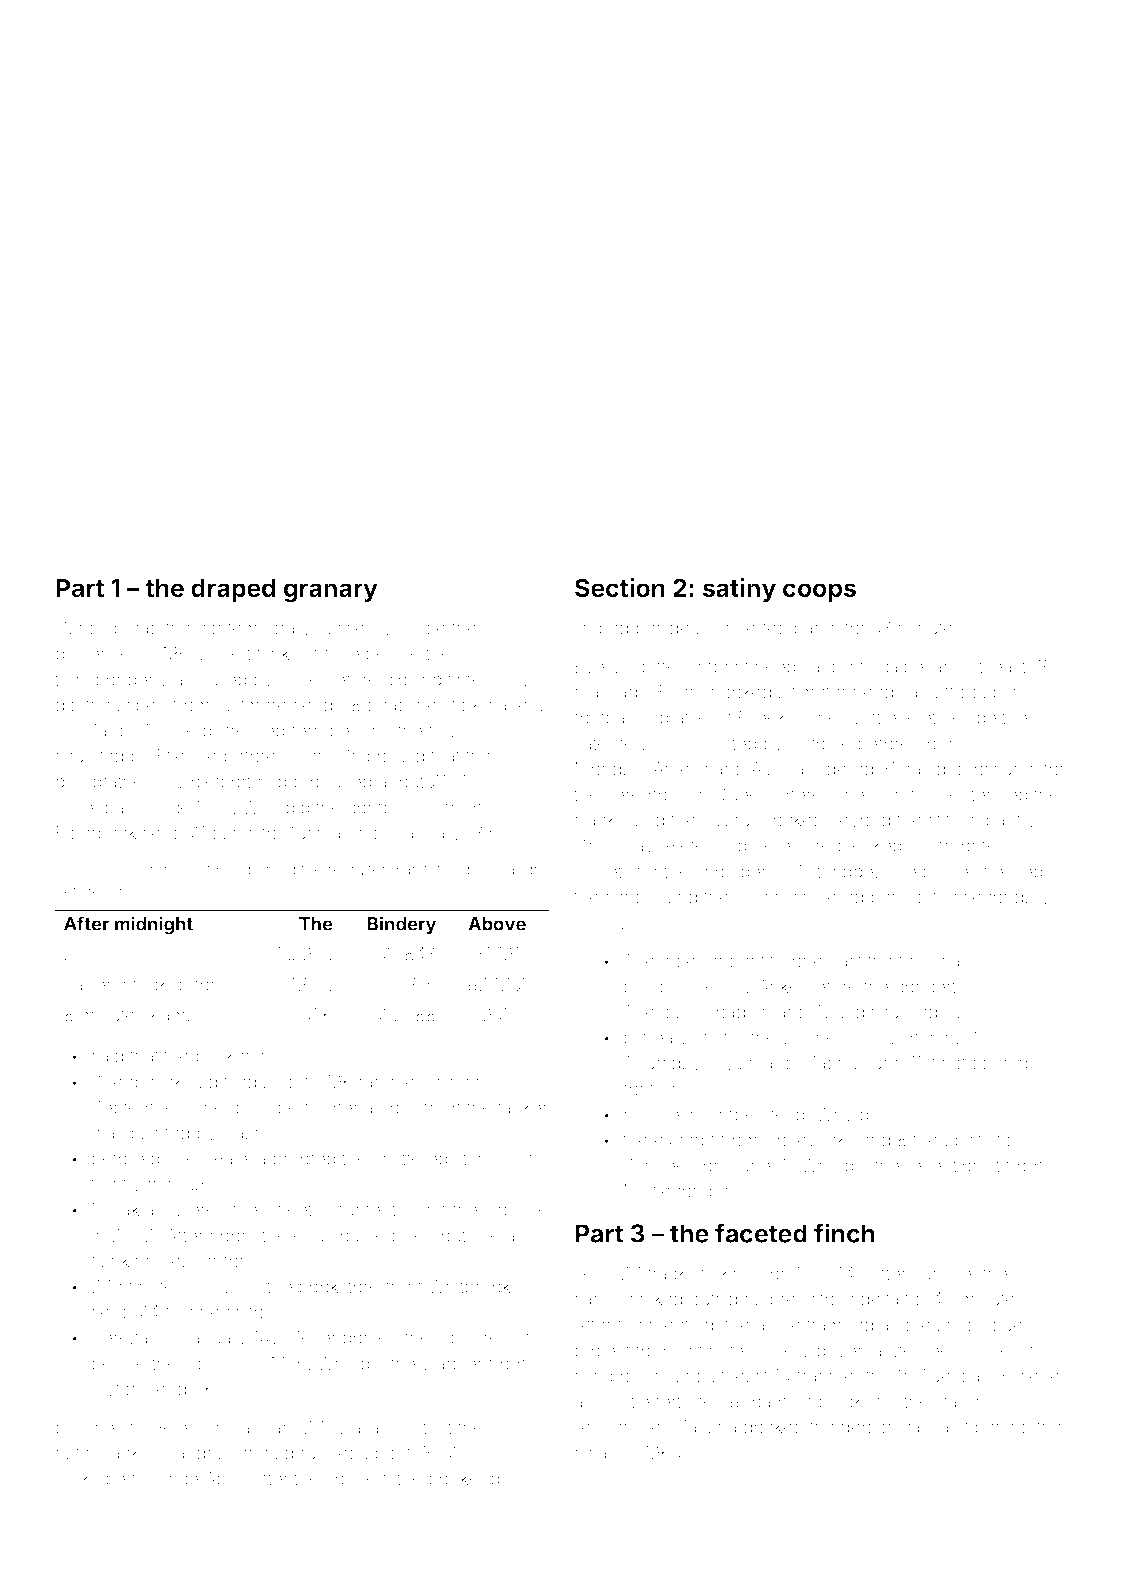 The width and height of the screenshot is (1124, 1590). Describe the element at coordinates (139, 1185) in the screenshot. I see `flyer` at that location.
